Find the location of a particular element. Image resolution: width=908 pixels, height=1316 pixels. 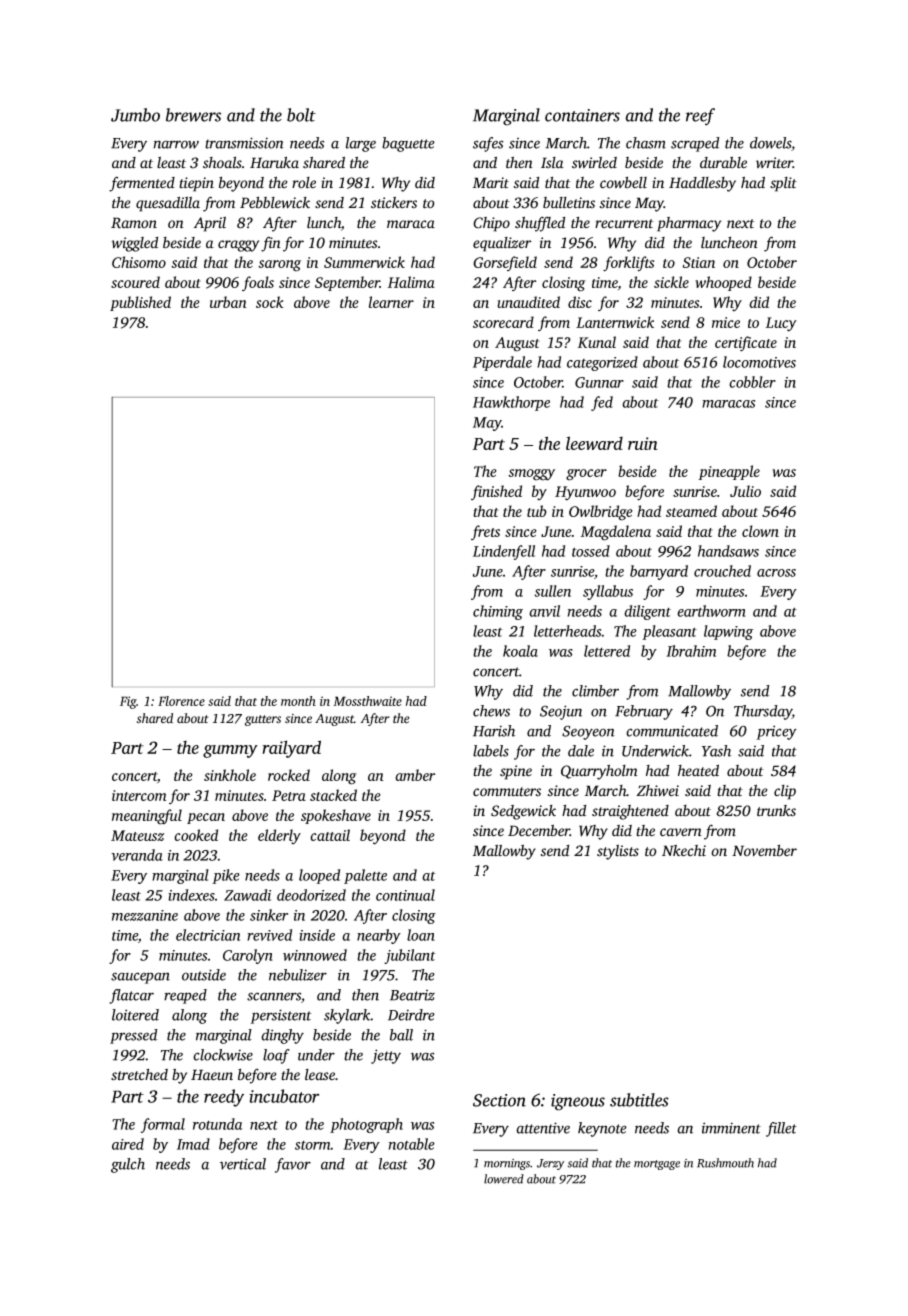

Hawkthorpe is located at coordinates (511, 403).
